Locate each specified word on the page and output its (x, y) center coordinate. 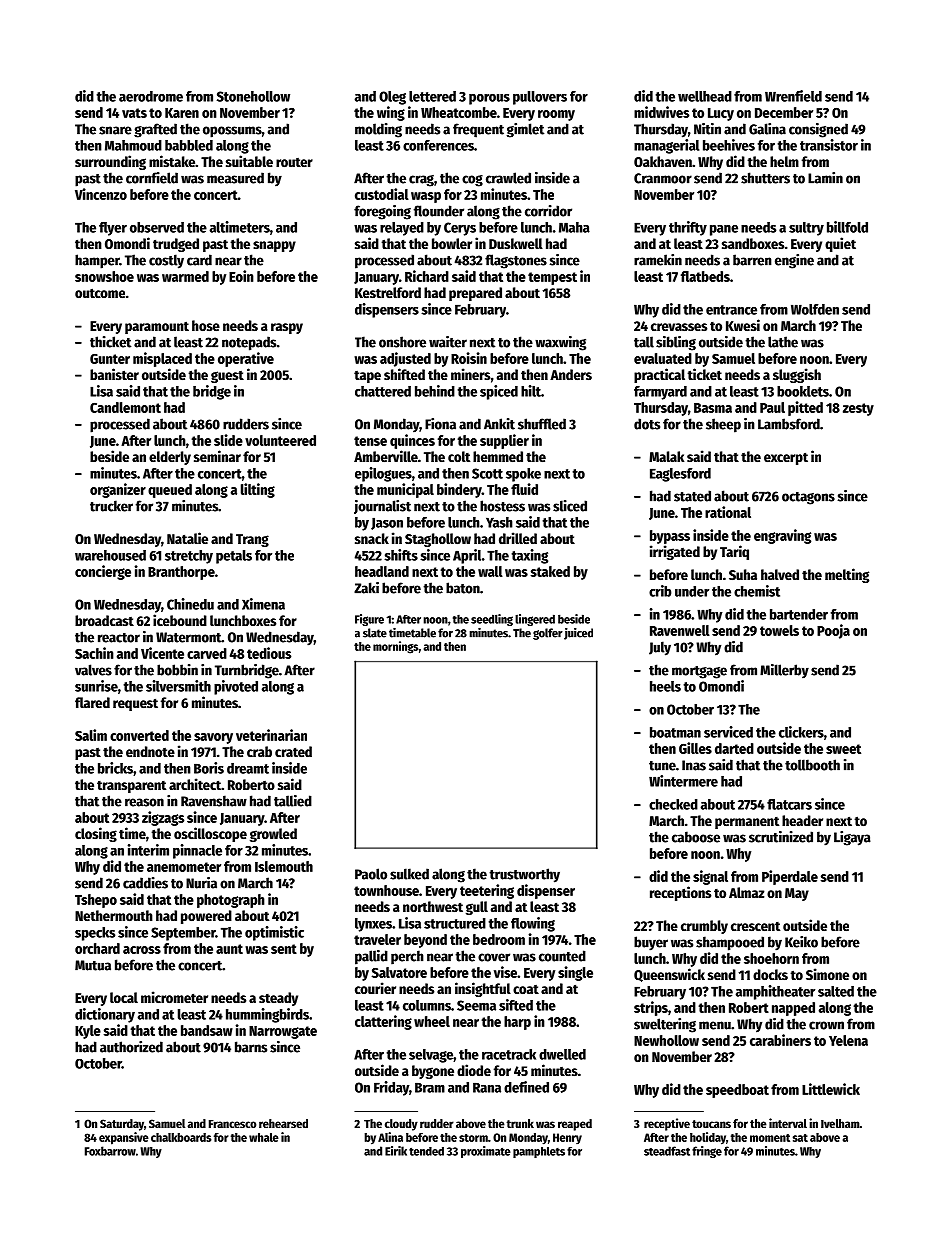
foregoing (382, 212)
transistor (829, 145)
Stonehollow (253, 96)
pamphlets (539, 1152)
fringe (707, 1152)
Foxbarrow (110, 1151)
